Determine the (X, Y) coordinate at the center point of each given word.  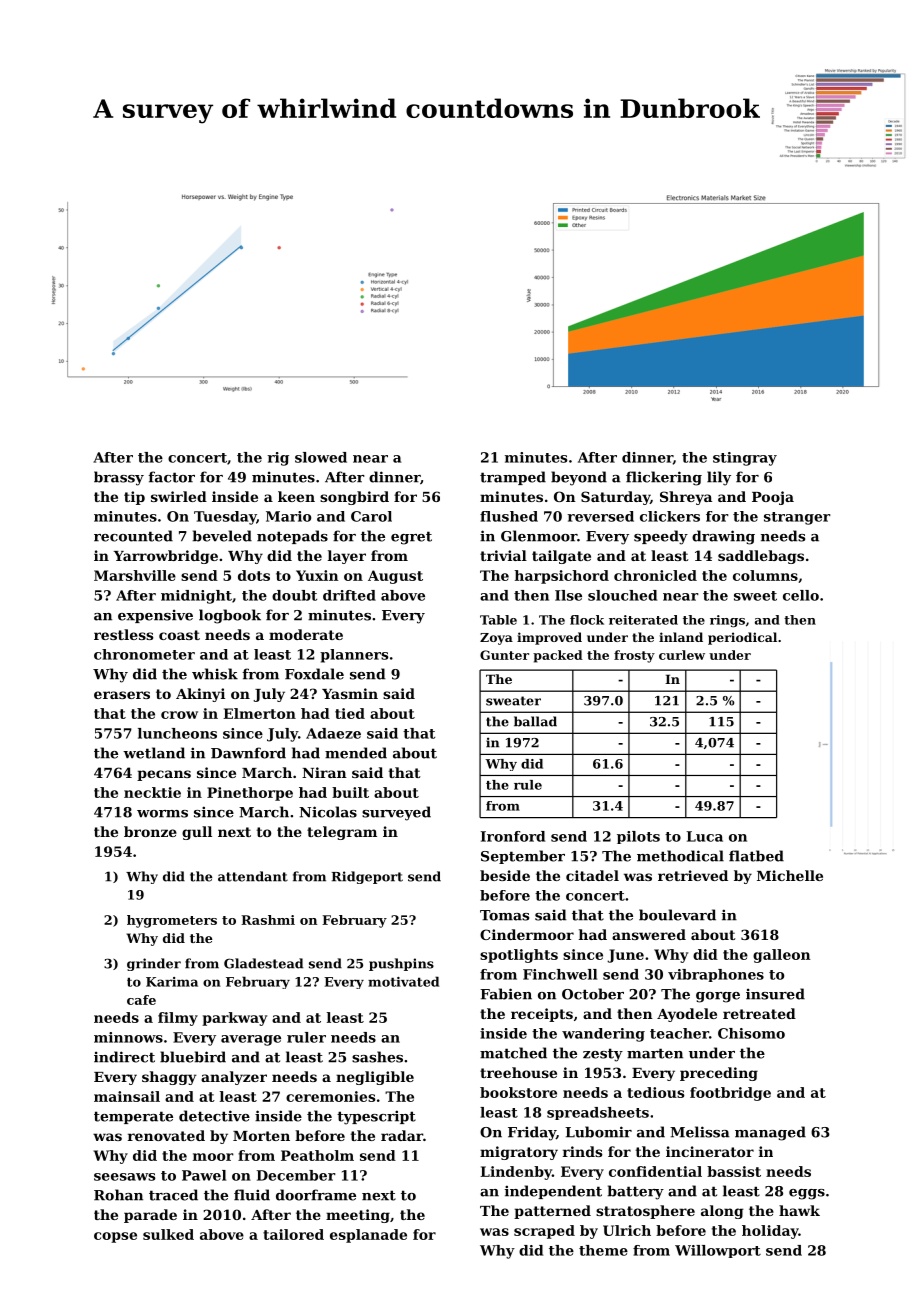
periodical (742, 638)
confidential (655, 1171)
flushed (509, 516)
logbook (230, 616)
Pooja (773, 498)
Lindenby (516, 1173)
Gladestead (263, 963)
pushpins (401, 964)
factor (171, 477)
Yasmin (350, 693)
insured (775, 994)
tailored (293, 1234)
